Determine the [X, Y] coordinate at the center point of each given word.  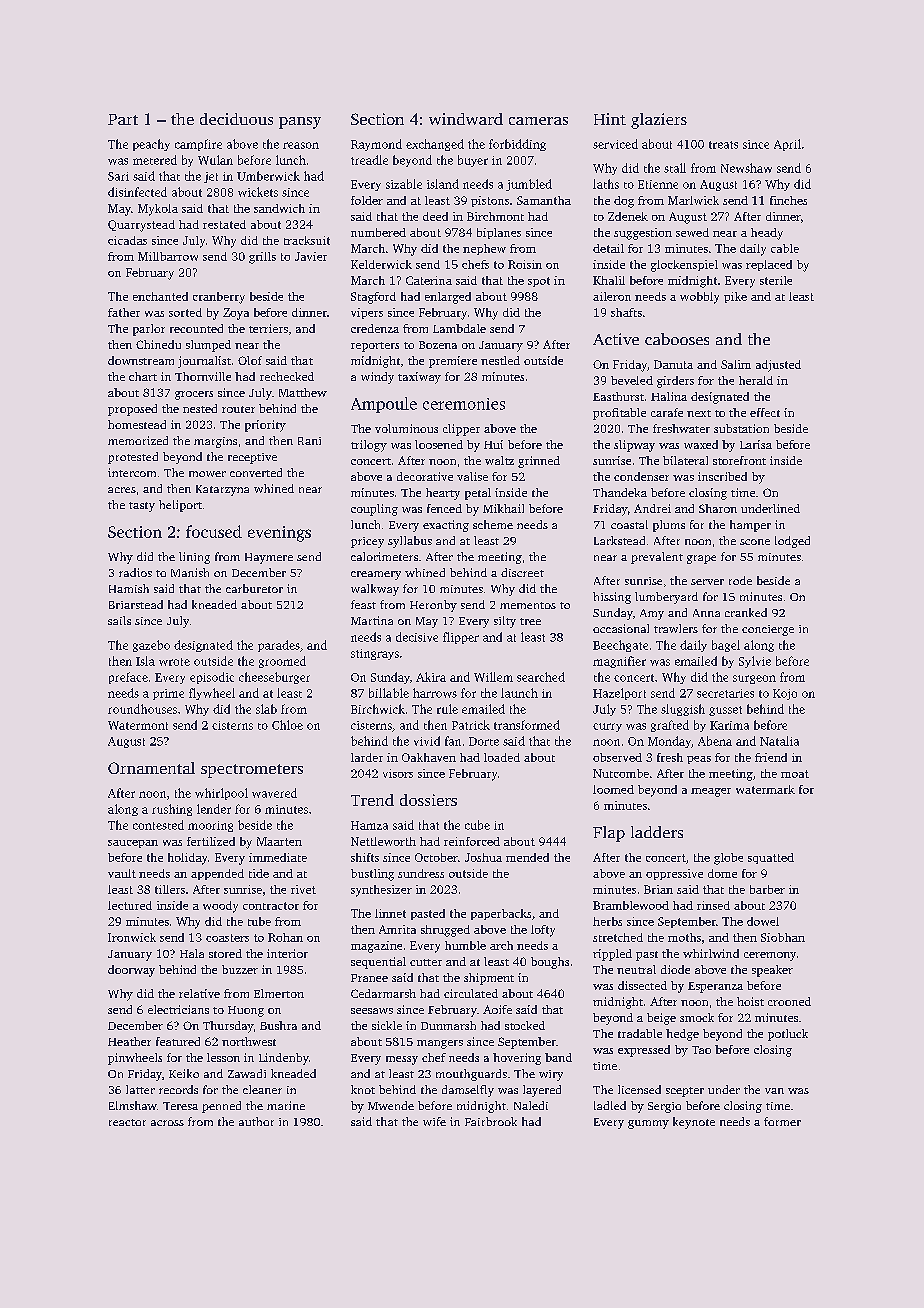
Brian [658, 889]
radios [135, 572]
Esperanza [715, 987]
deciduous [236, 119]
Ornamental [151, 768]
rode [740, 580]
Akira [431, 677]
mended [527, 857]
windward [466, 119]
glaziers [659, 121]
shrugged [445, 931]
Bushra [278, 1025]
